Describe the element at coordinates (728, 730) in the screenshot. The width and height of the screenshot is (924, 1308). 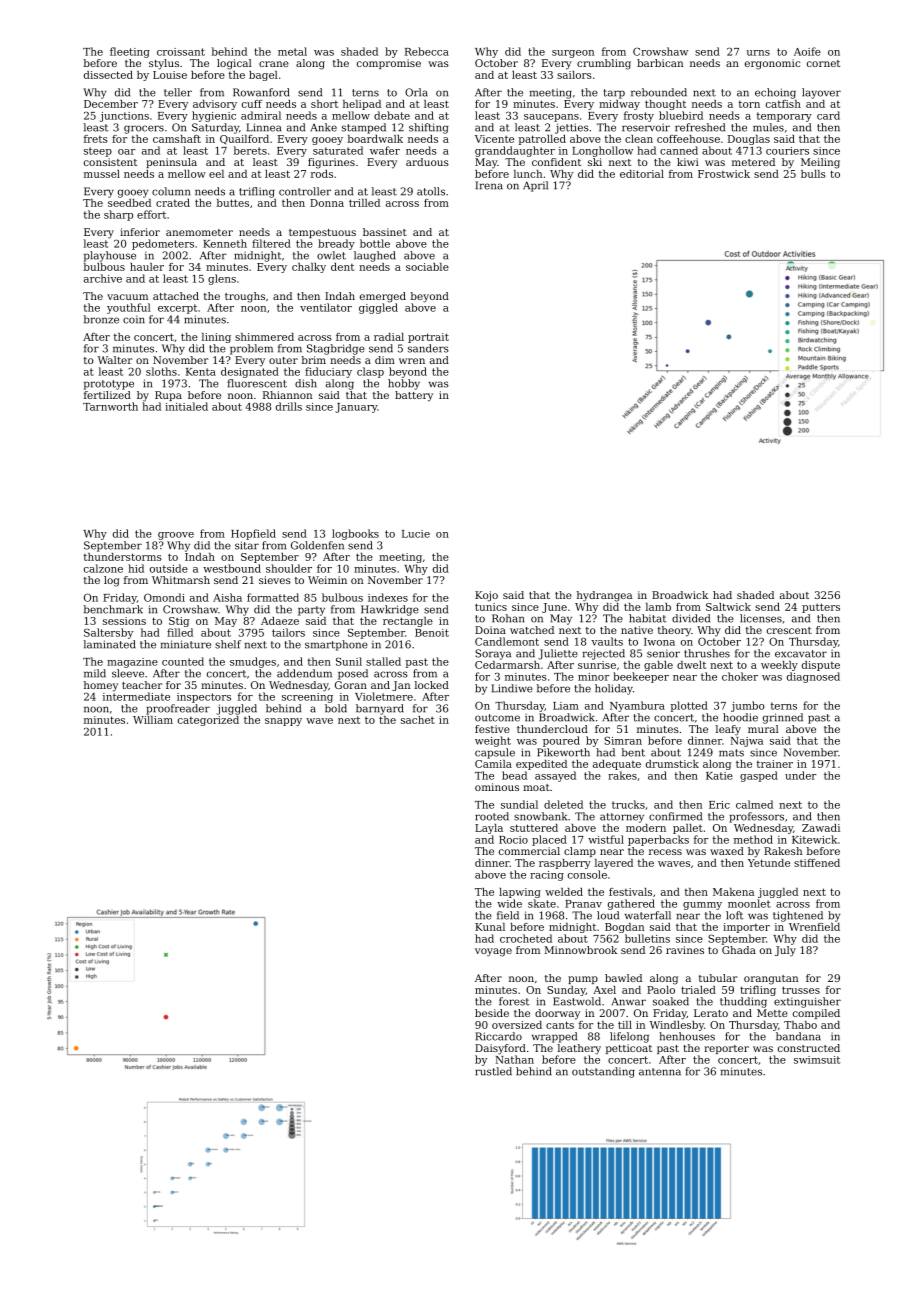
I see `leafy` at that location.
